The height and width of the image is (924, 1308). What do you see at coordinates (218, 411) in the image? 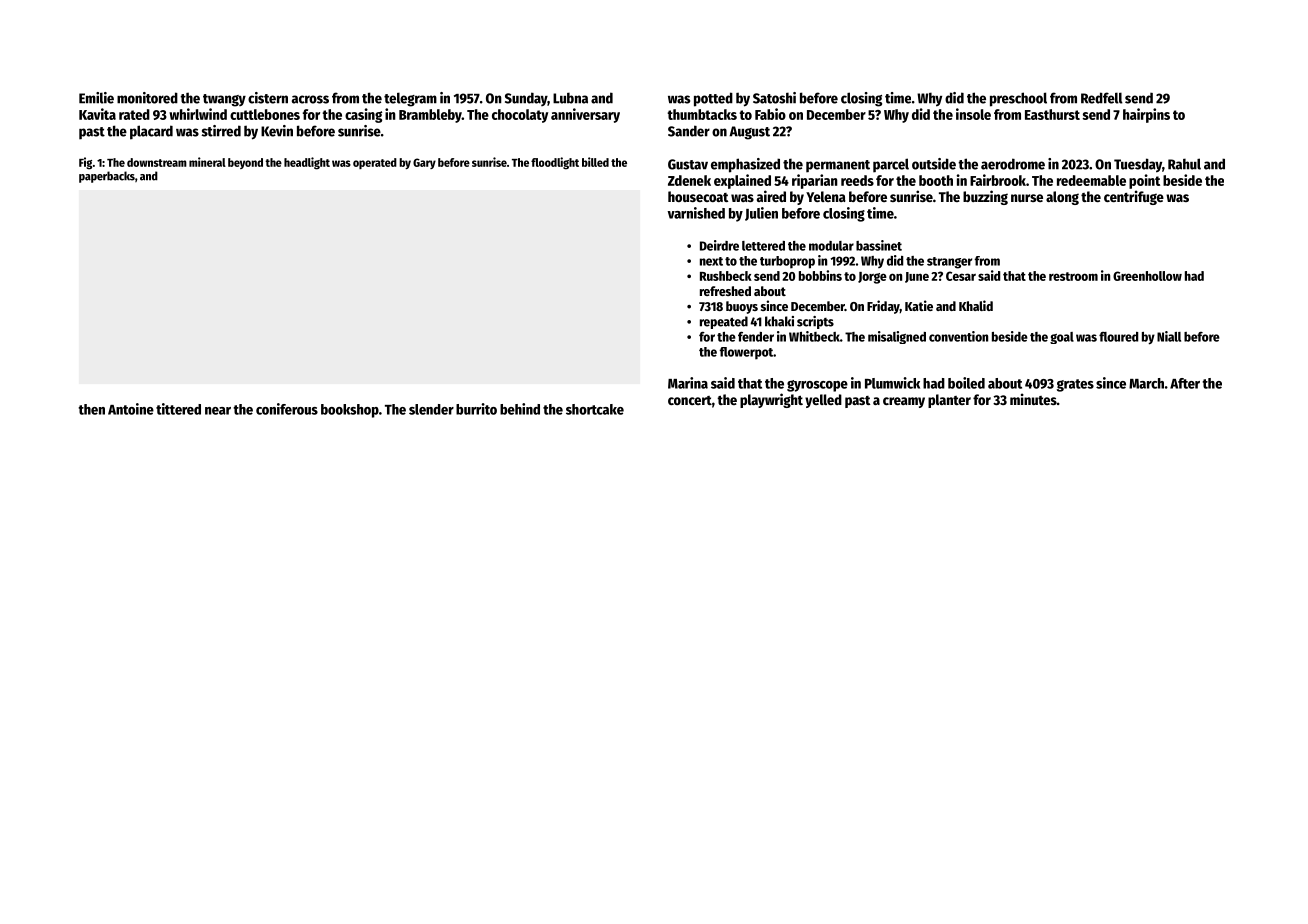
I see `near` at bounding box center [218, 411].
